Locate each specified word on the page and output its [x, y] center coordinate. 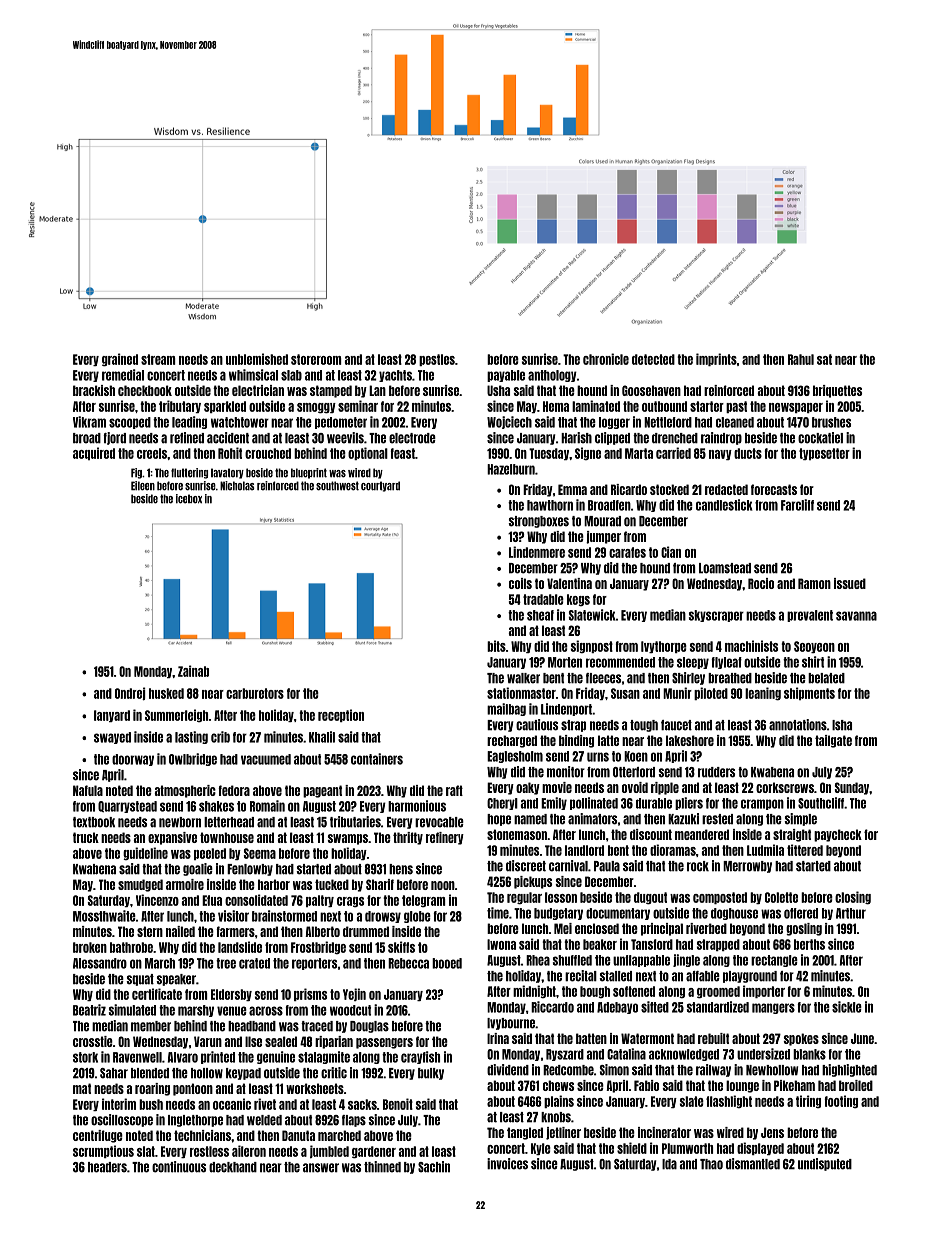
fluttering [189, 473]
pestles [437, 360]
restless [209, 1151]
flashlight [729, 1102]
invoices [507, 1164]
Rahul [801, 359]
